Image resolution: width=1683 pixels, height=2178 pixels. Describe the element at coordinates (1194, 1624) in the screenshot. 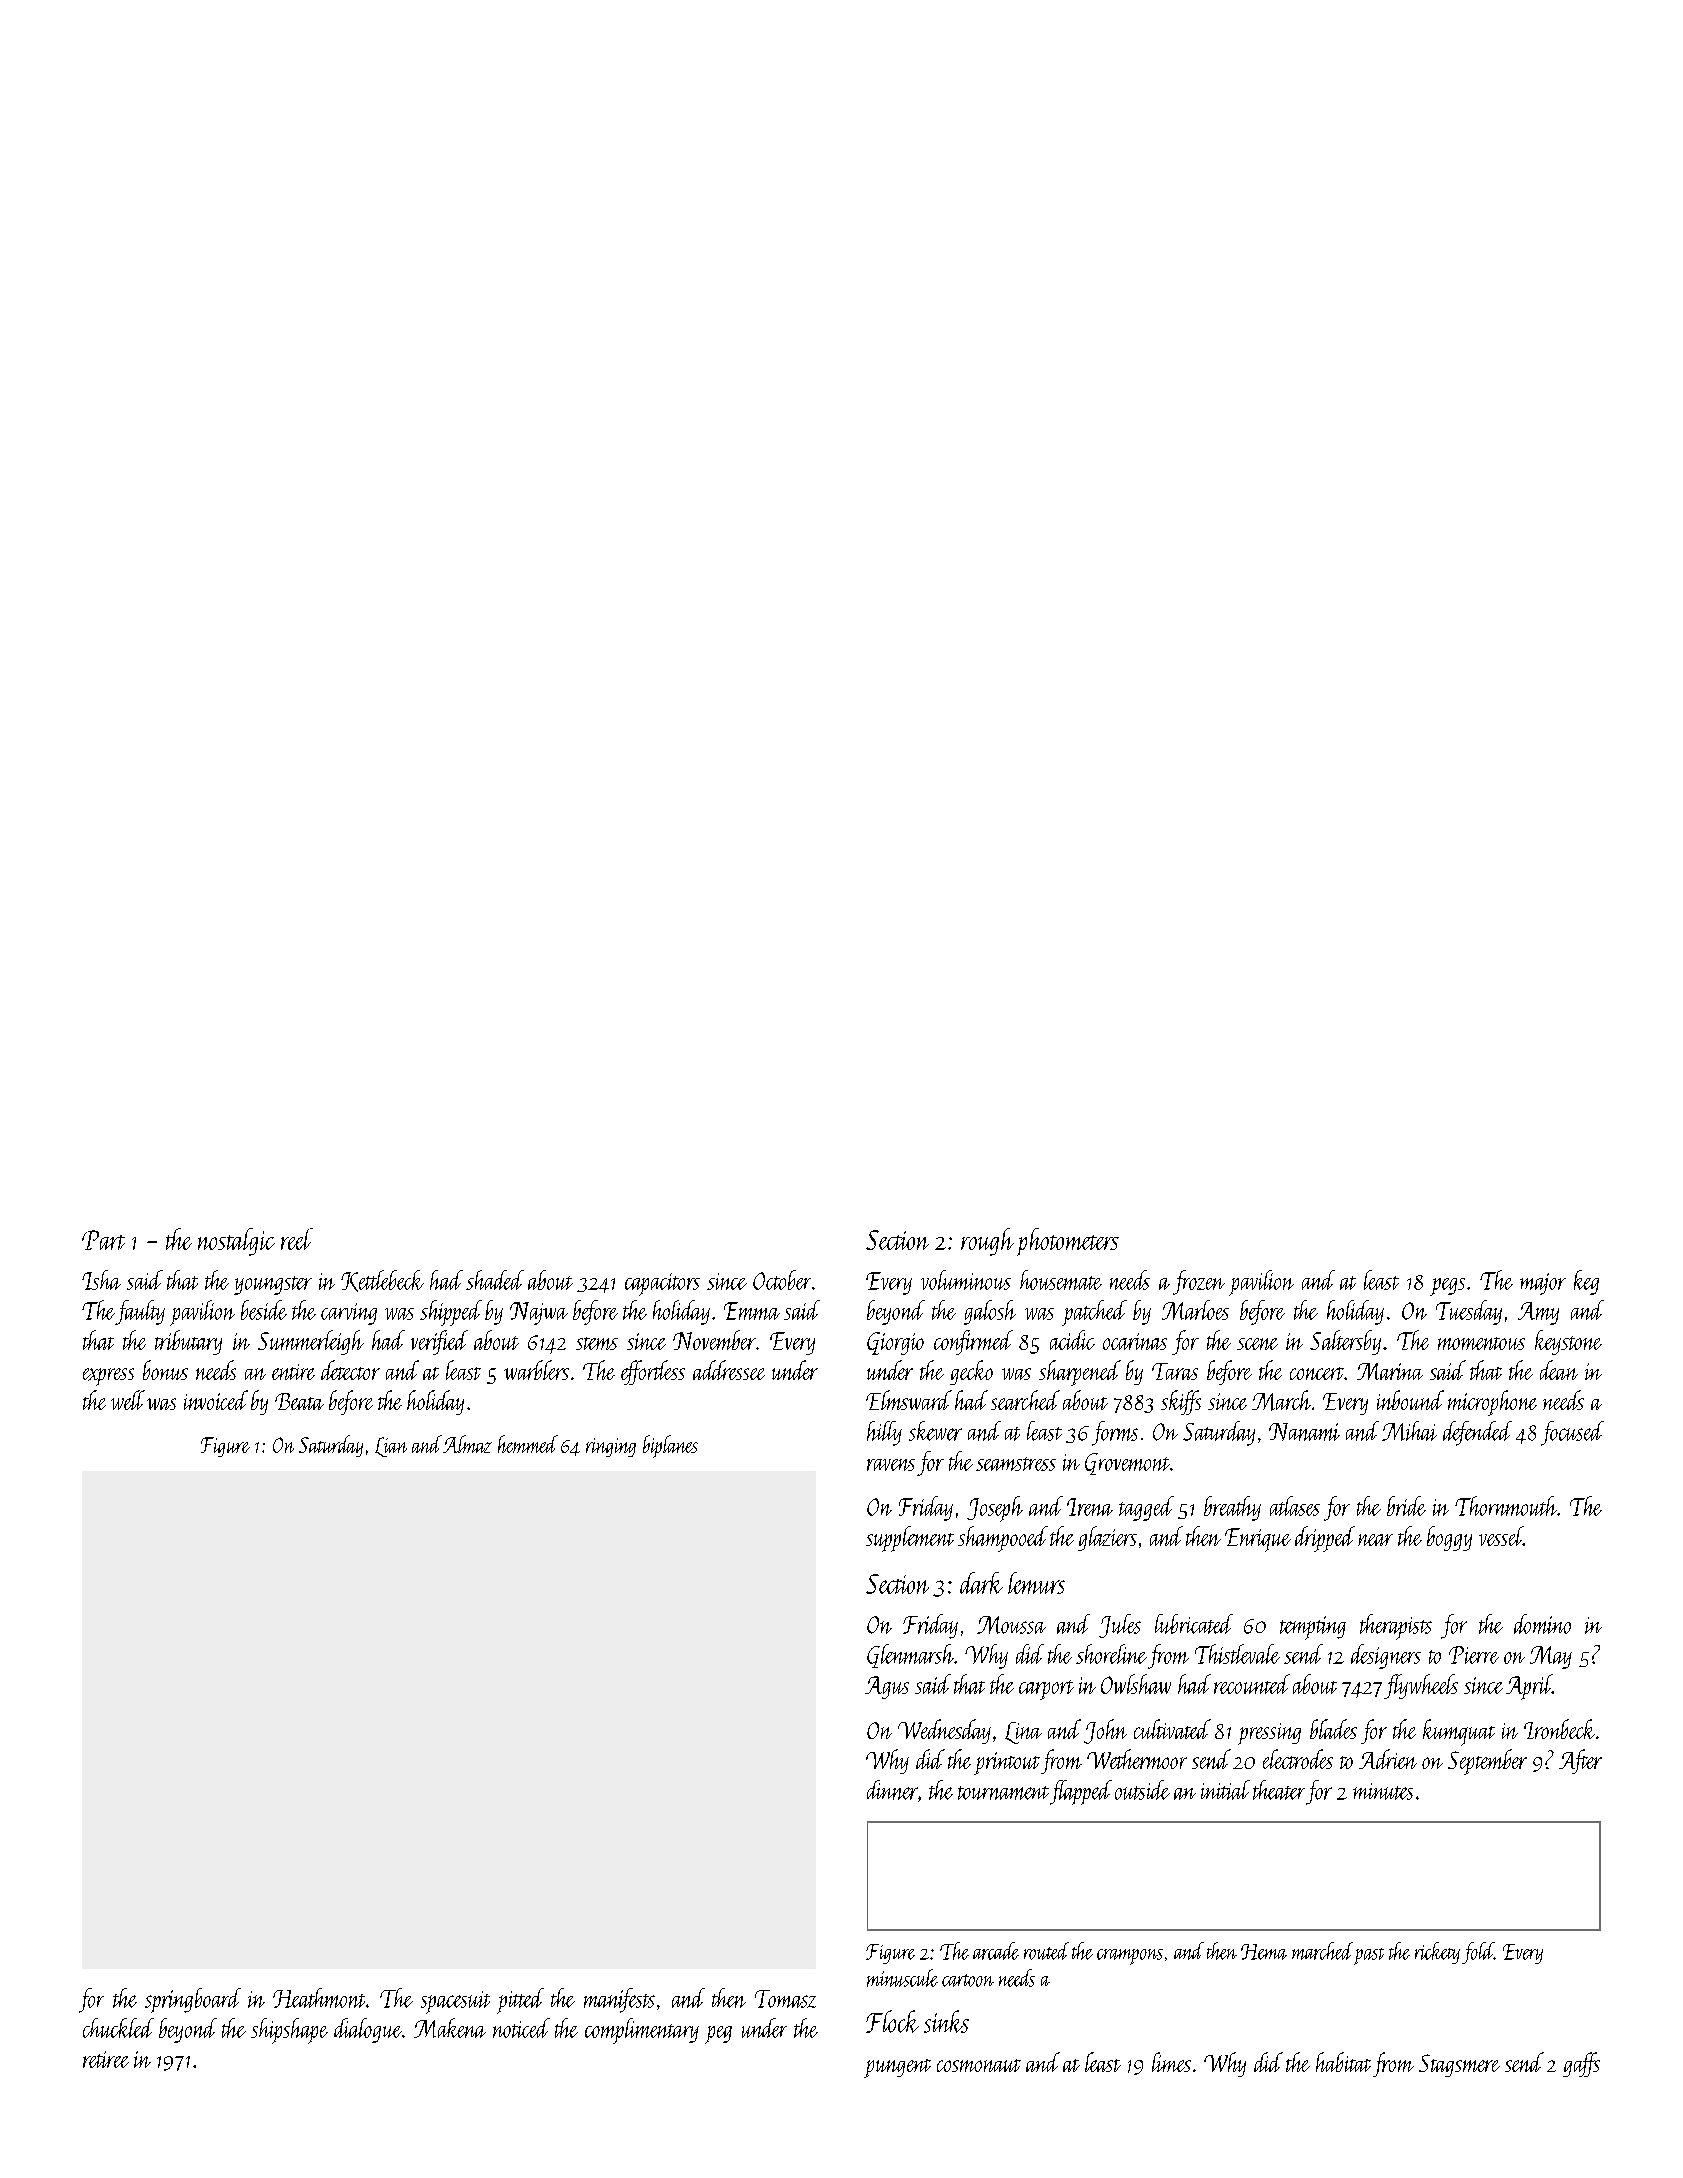

I see `lubricated` at that location.
